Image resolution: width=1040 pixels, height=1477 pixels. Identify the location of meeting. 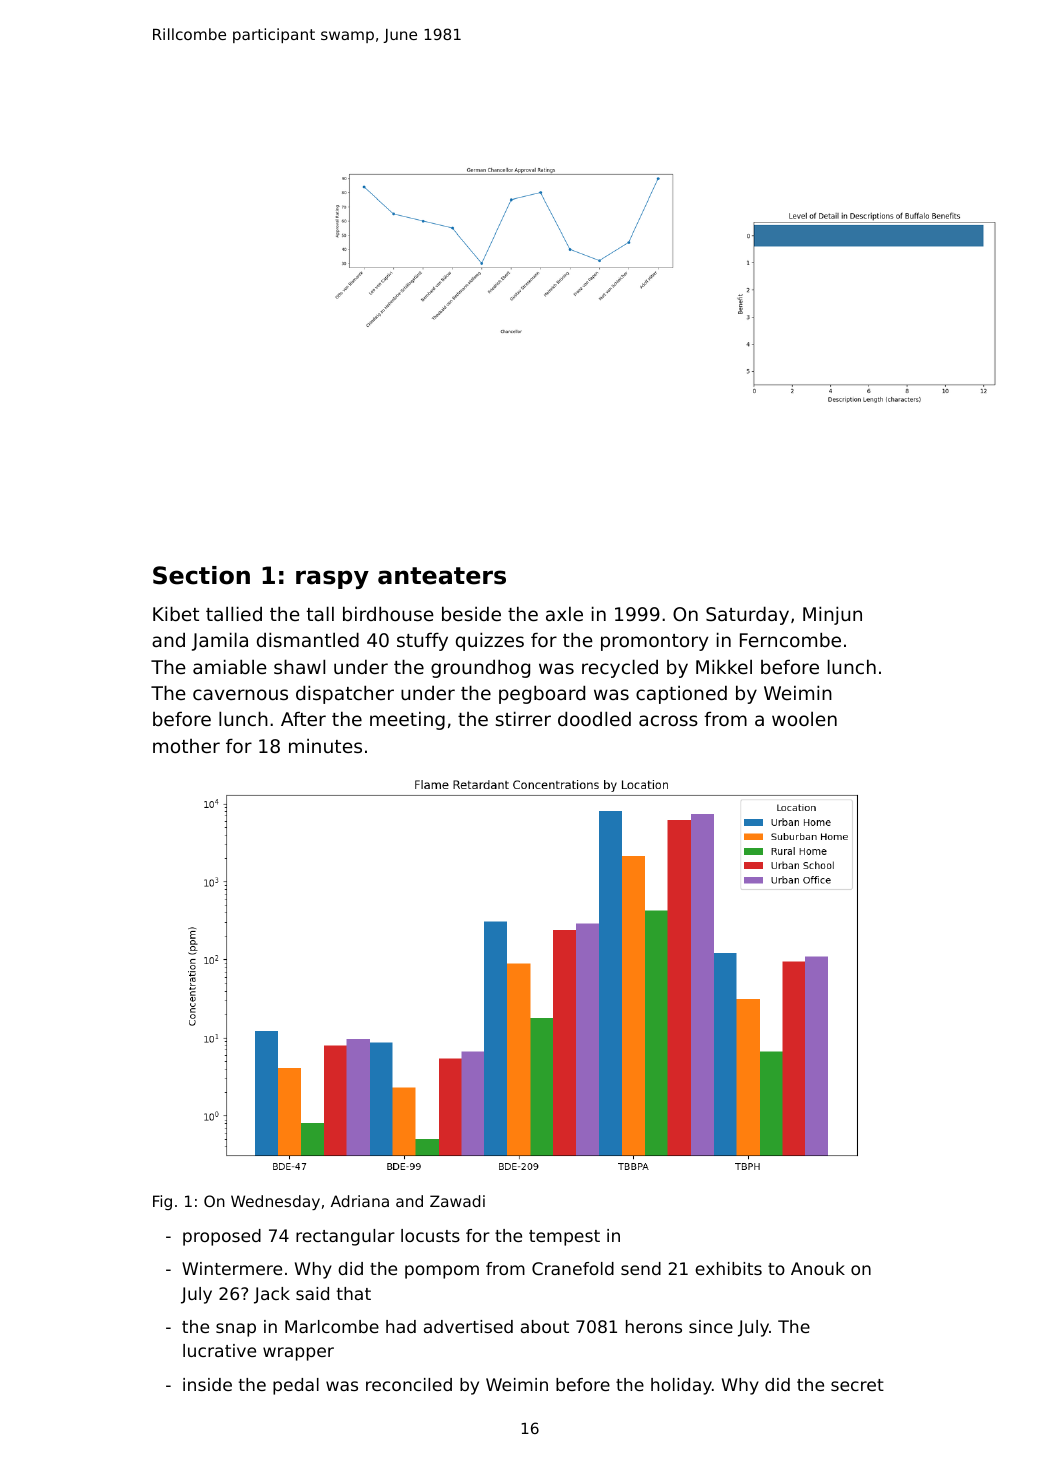
(407, 721).
